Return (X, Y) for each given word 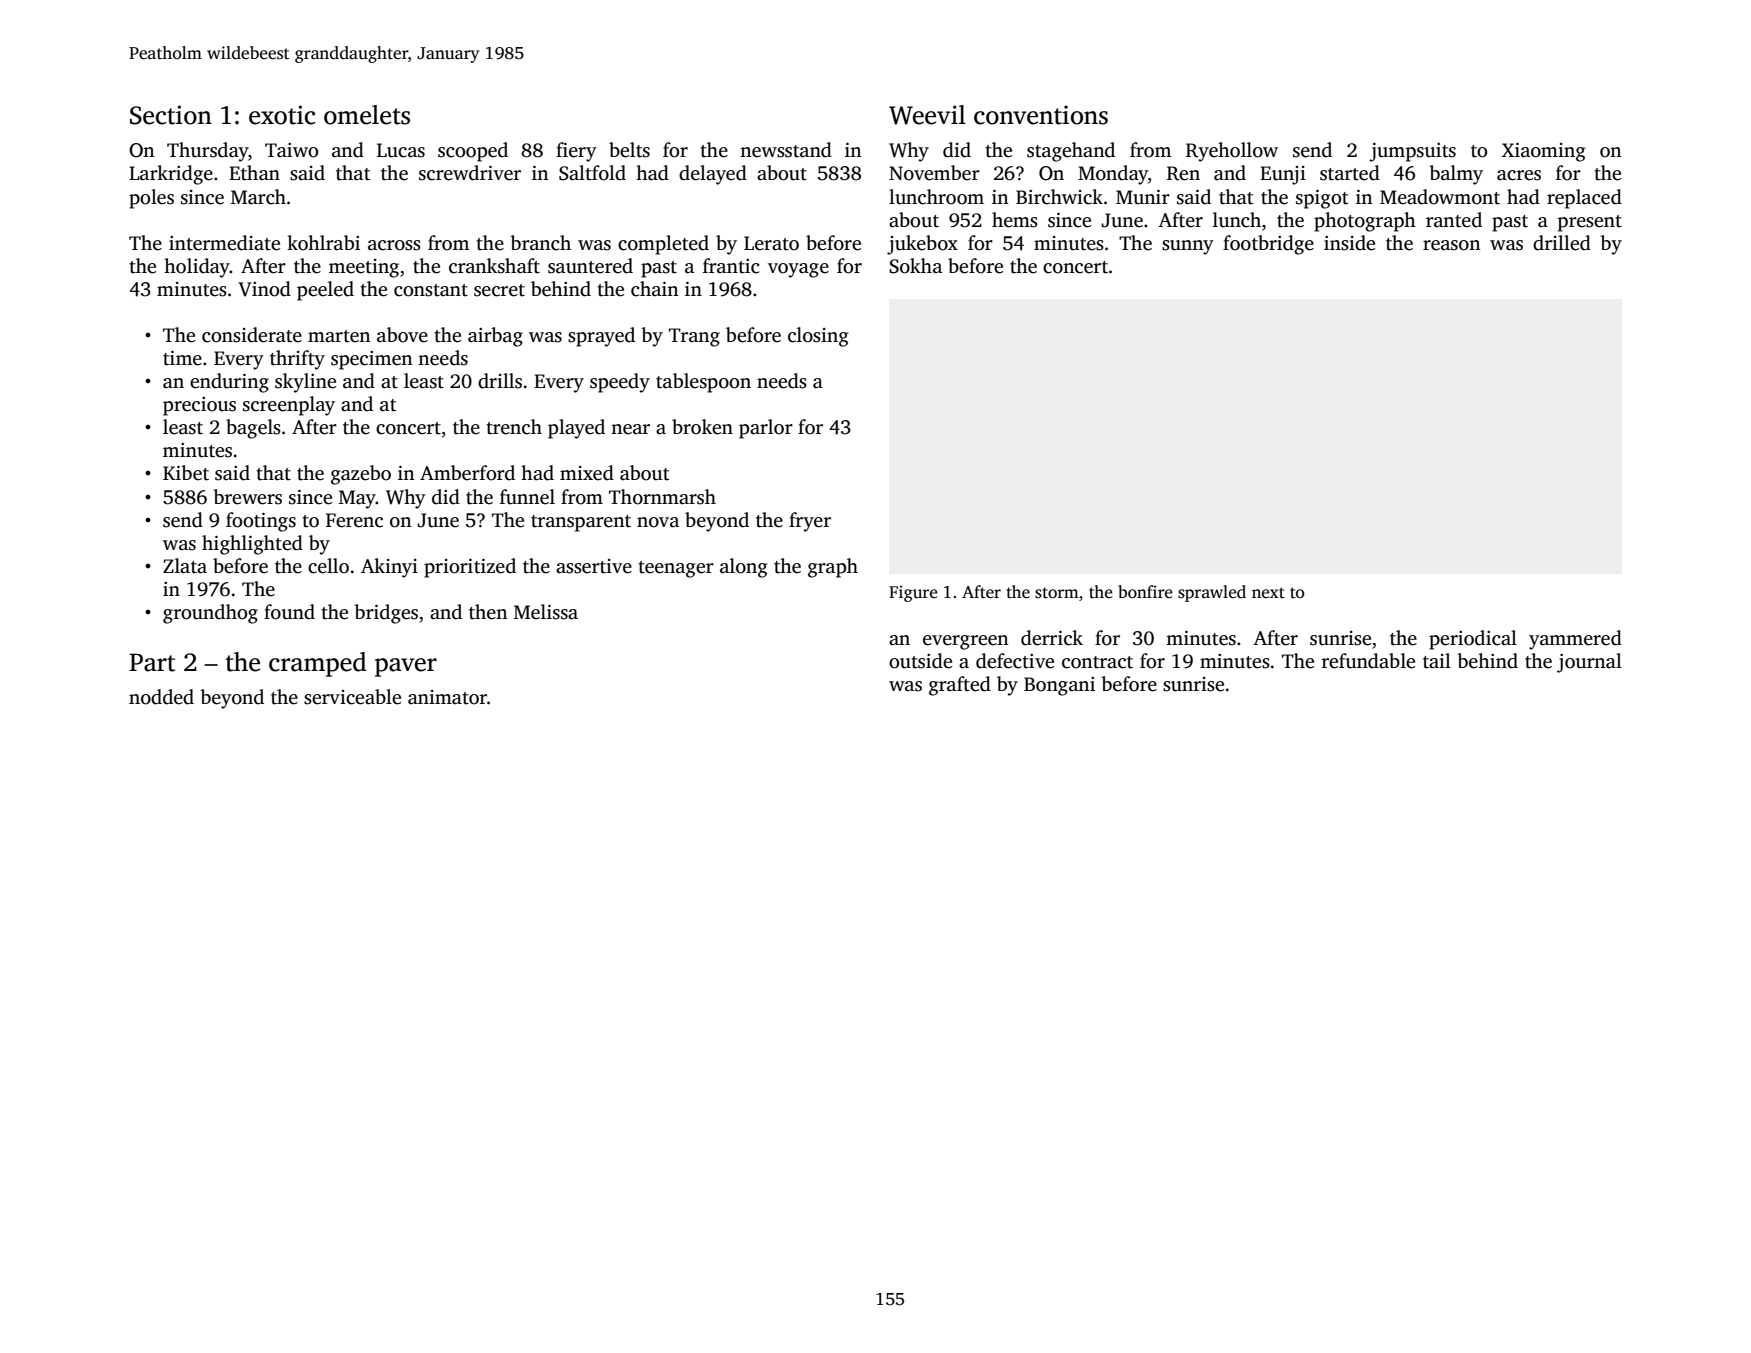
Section (171, 115)
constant (431, 290)
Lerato (771, 243)
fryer (810, 522)
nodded (161, 697)
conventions (1041, 115)
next (1268, 592)
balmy (1456, 175)
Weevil (927, 115)
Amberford (467, 473)
